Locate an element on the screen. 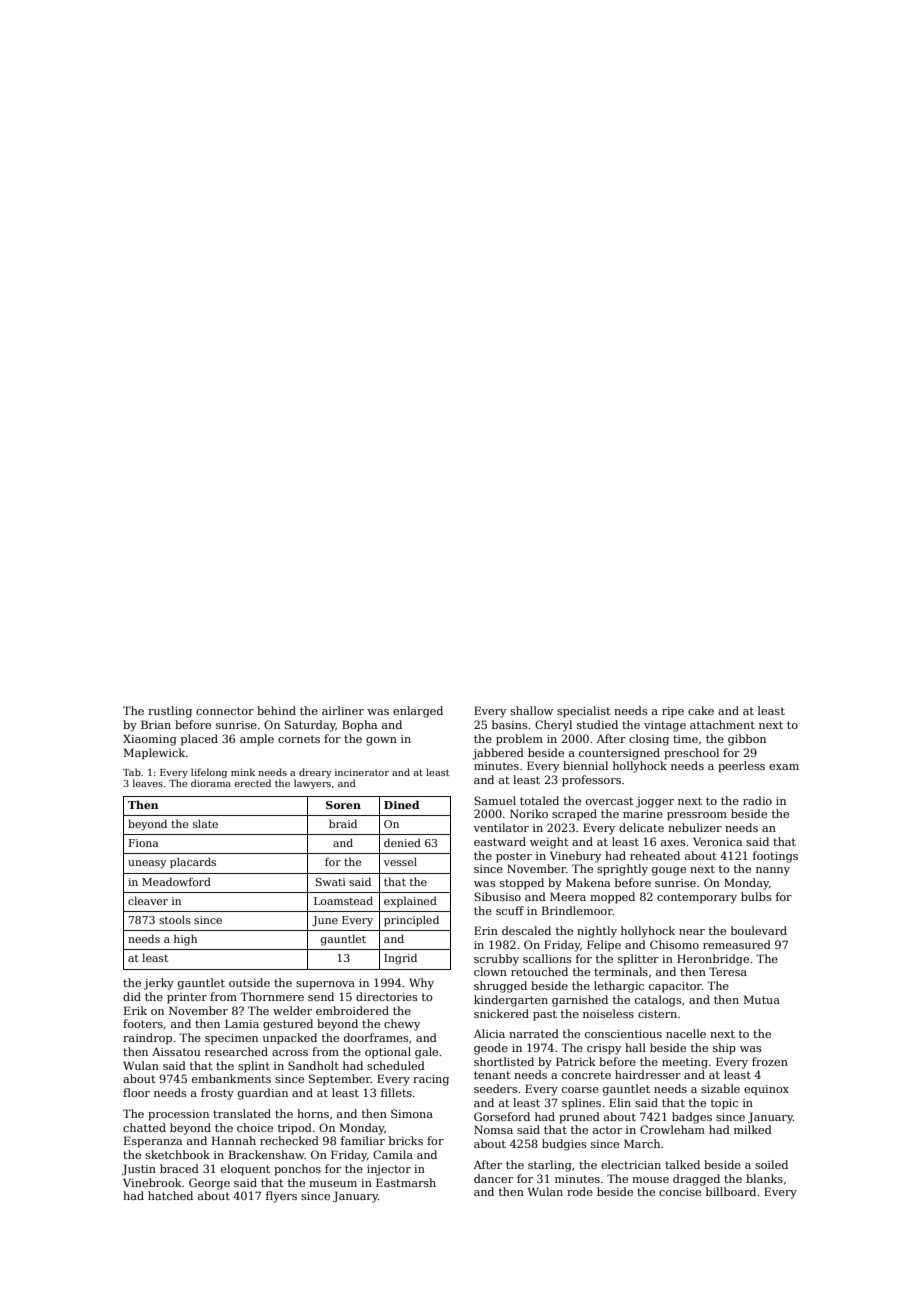 The image size is (924, 1308). equinox is located at coordinates (766, 1090).
